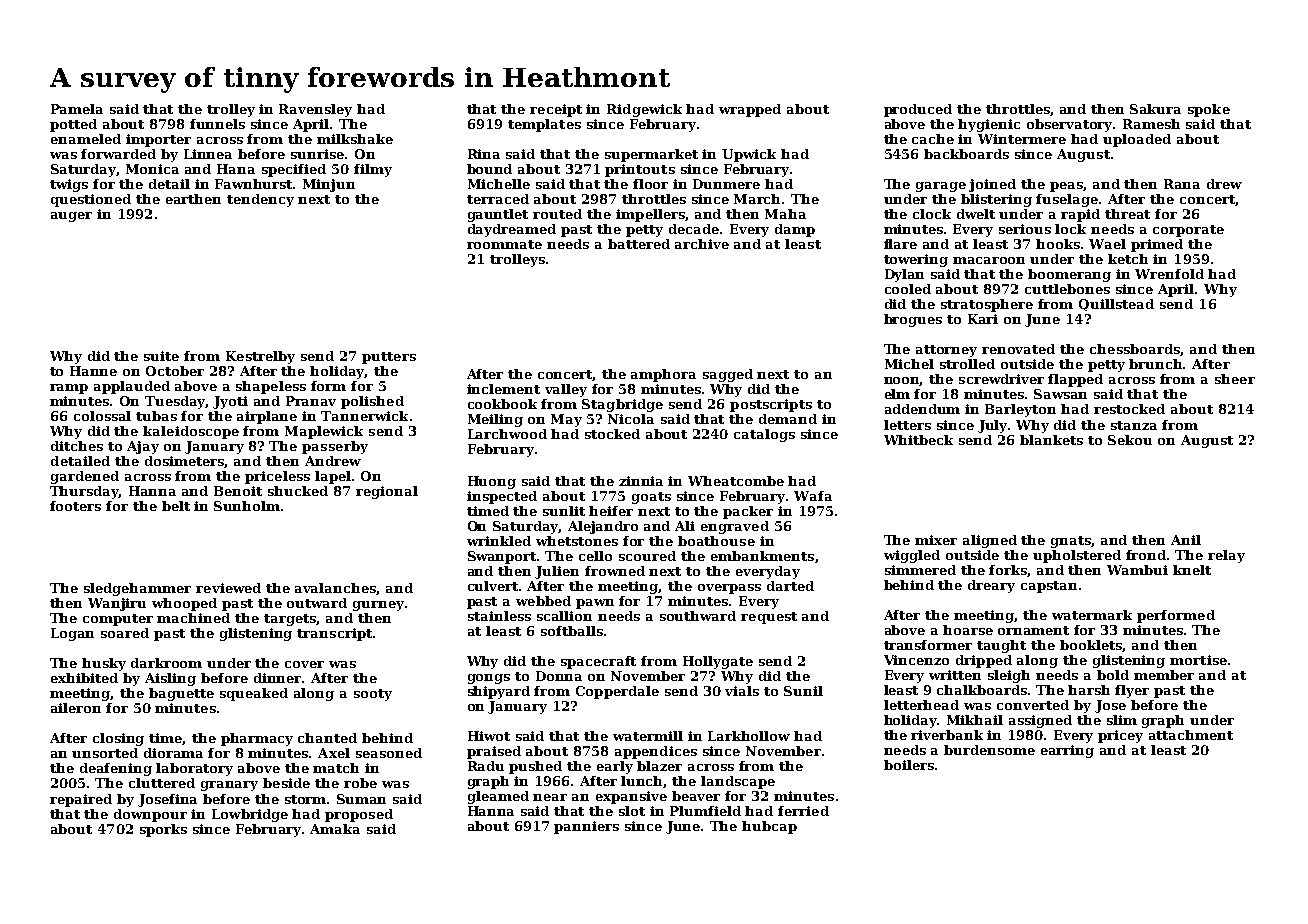 The height and width of the screenshot is (924, 1308). What do you see at coordinates (975, 720) in the screenshot?
I see `Mikhail` at bounding box center [975, 720].
